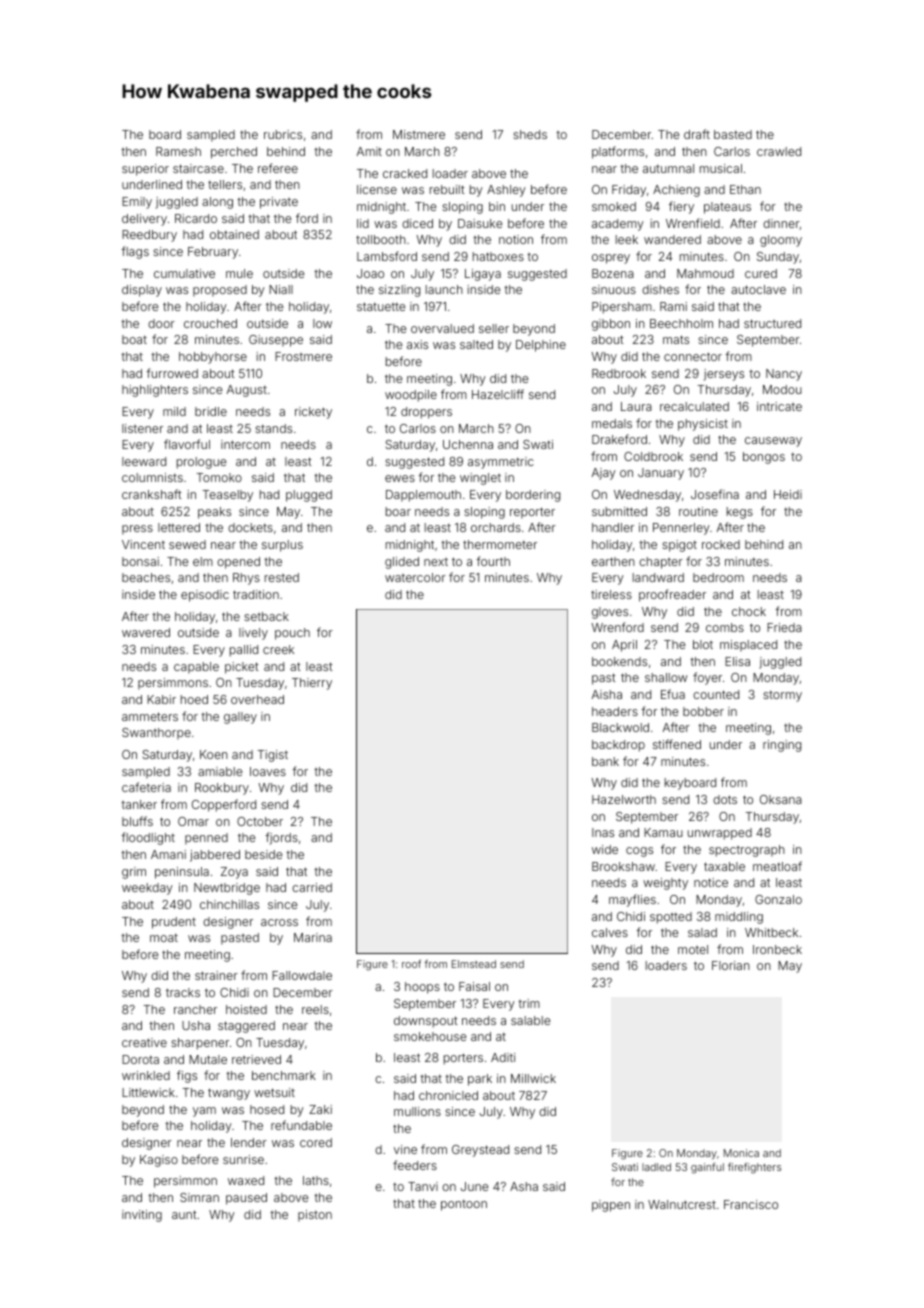 This screenshot has height=1308, width=924. I want to click on Ramesh, so click(178, 151).
